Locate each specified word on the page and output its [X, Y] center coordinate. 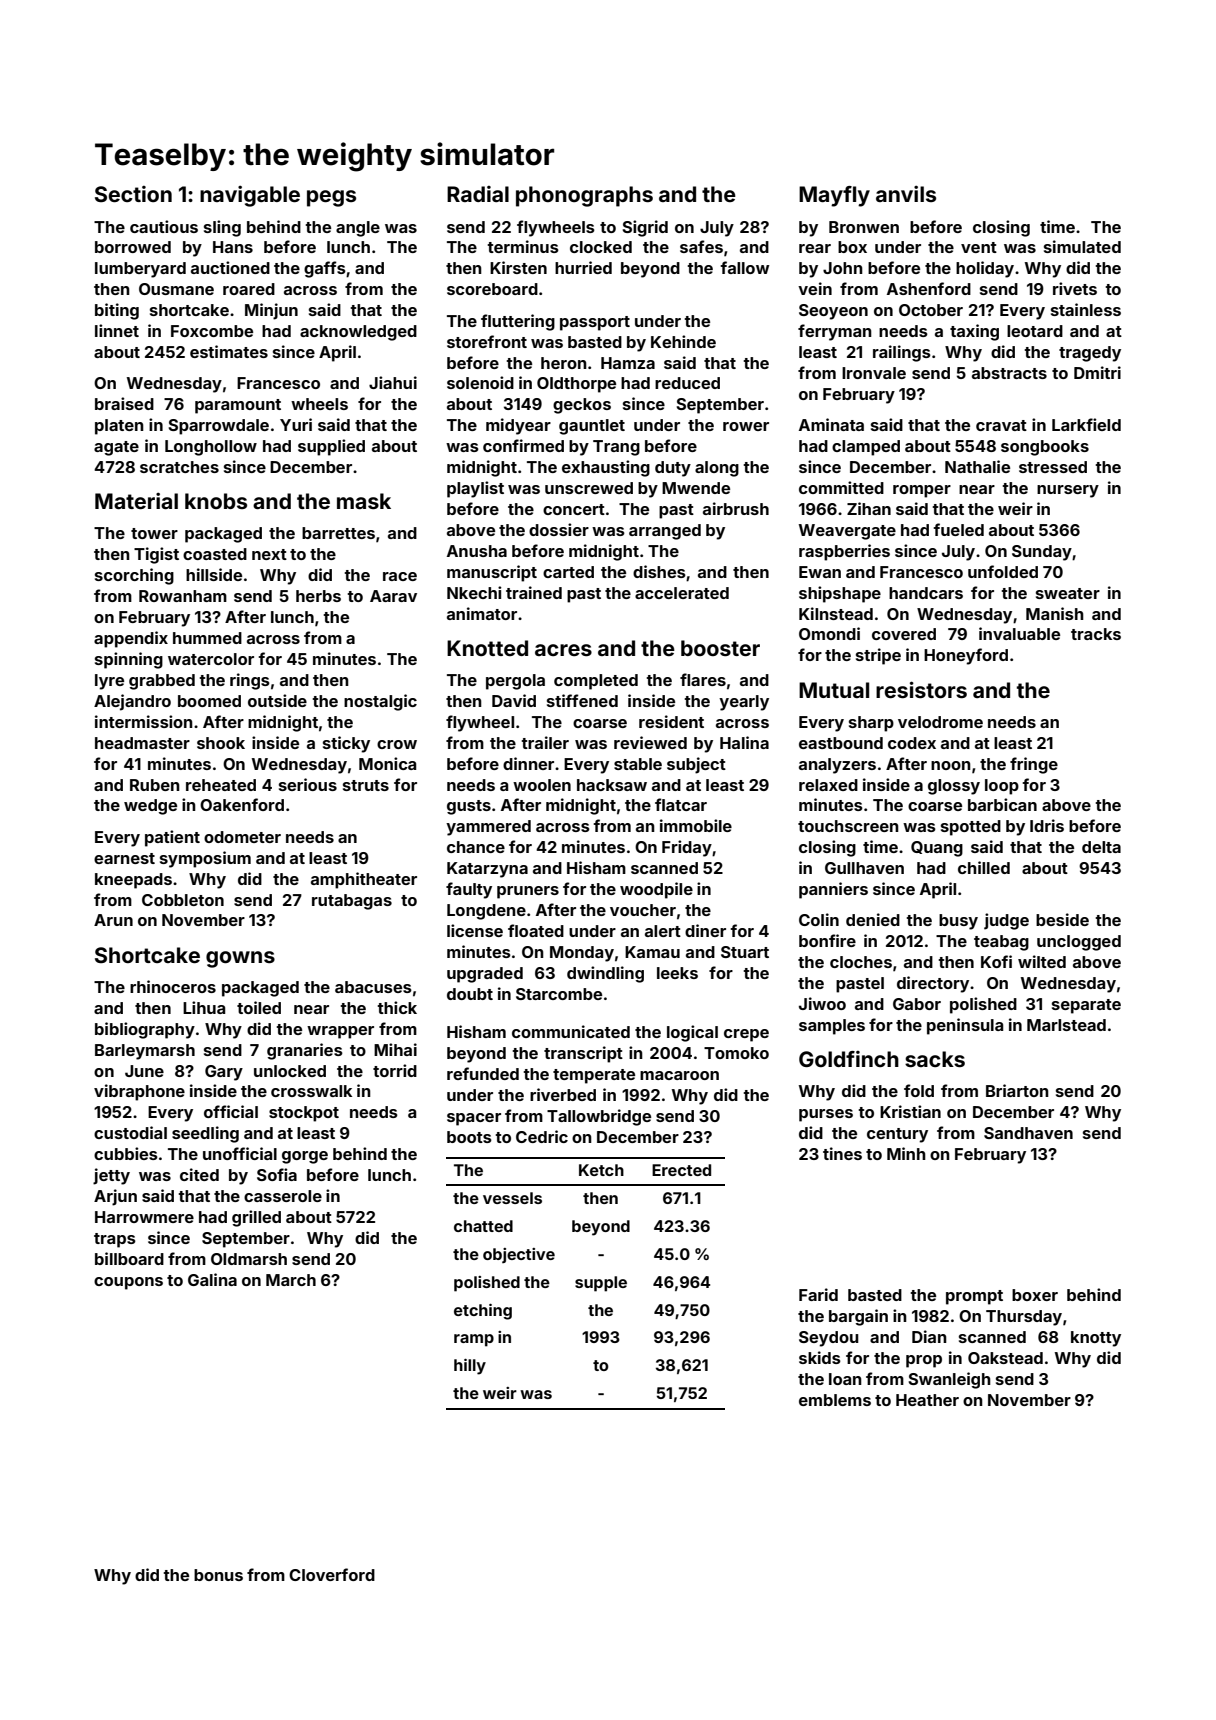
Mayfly [834, 196]
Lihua [204, 1007]
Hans [233, 247]
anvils [906, 194]
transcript [583, 1054]
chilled [984, 867]
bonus [218, 1575]
